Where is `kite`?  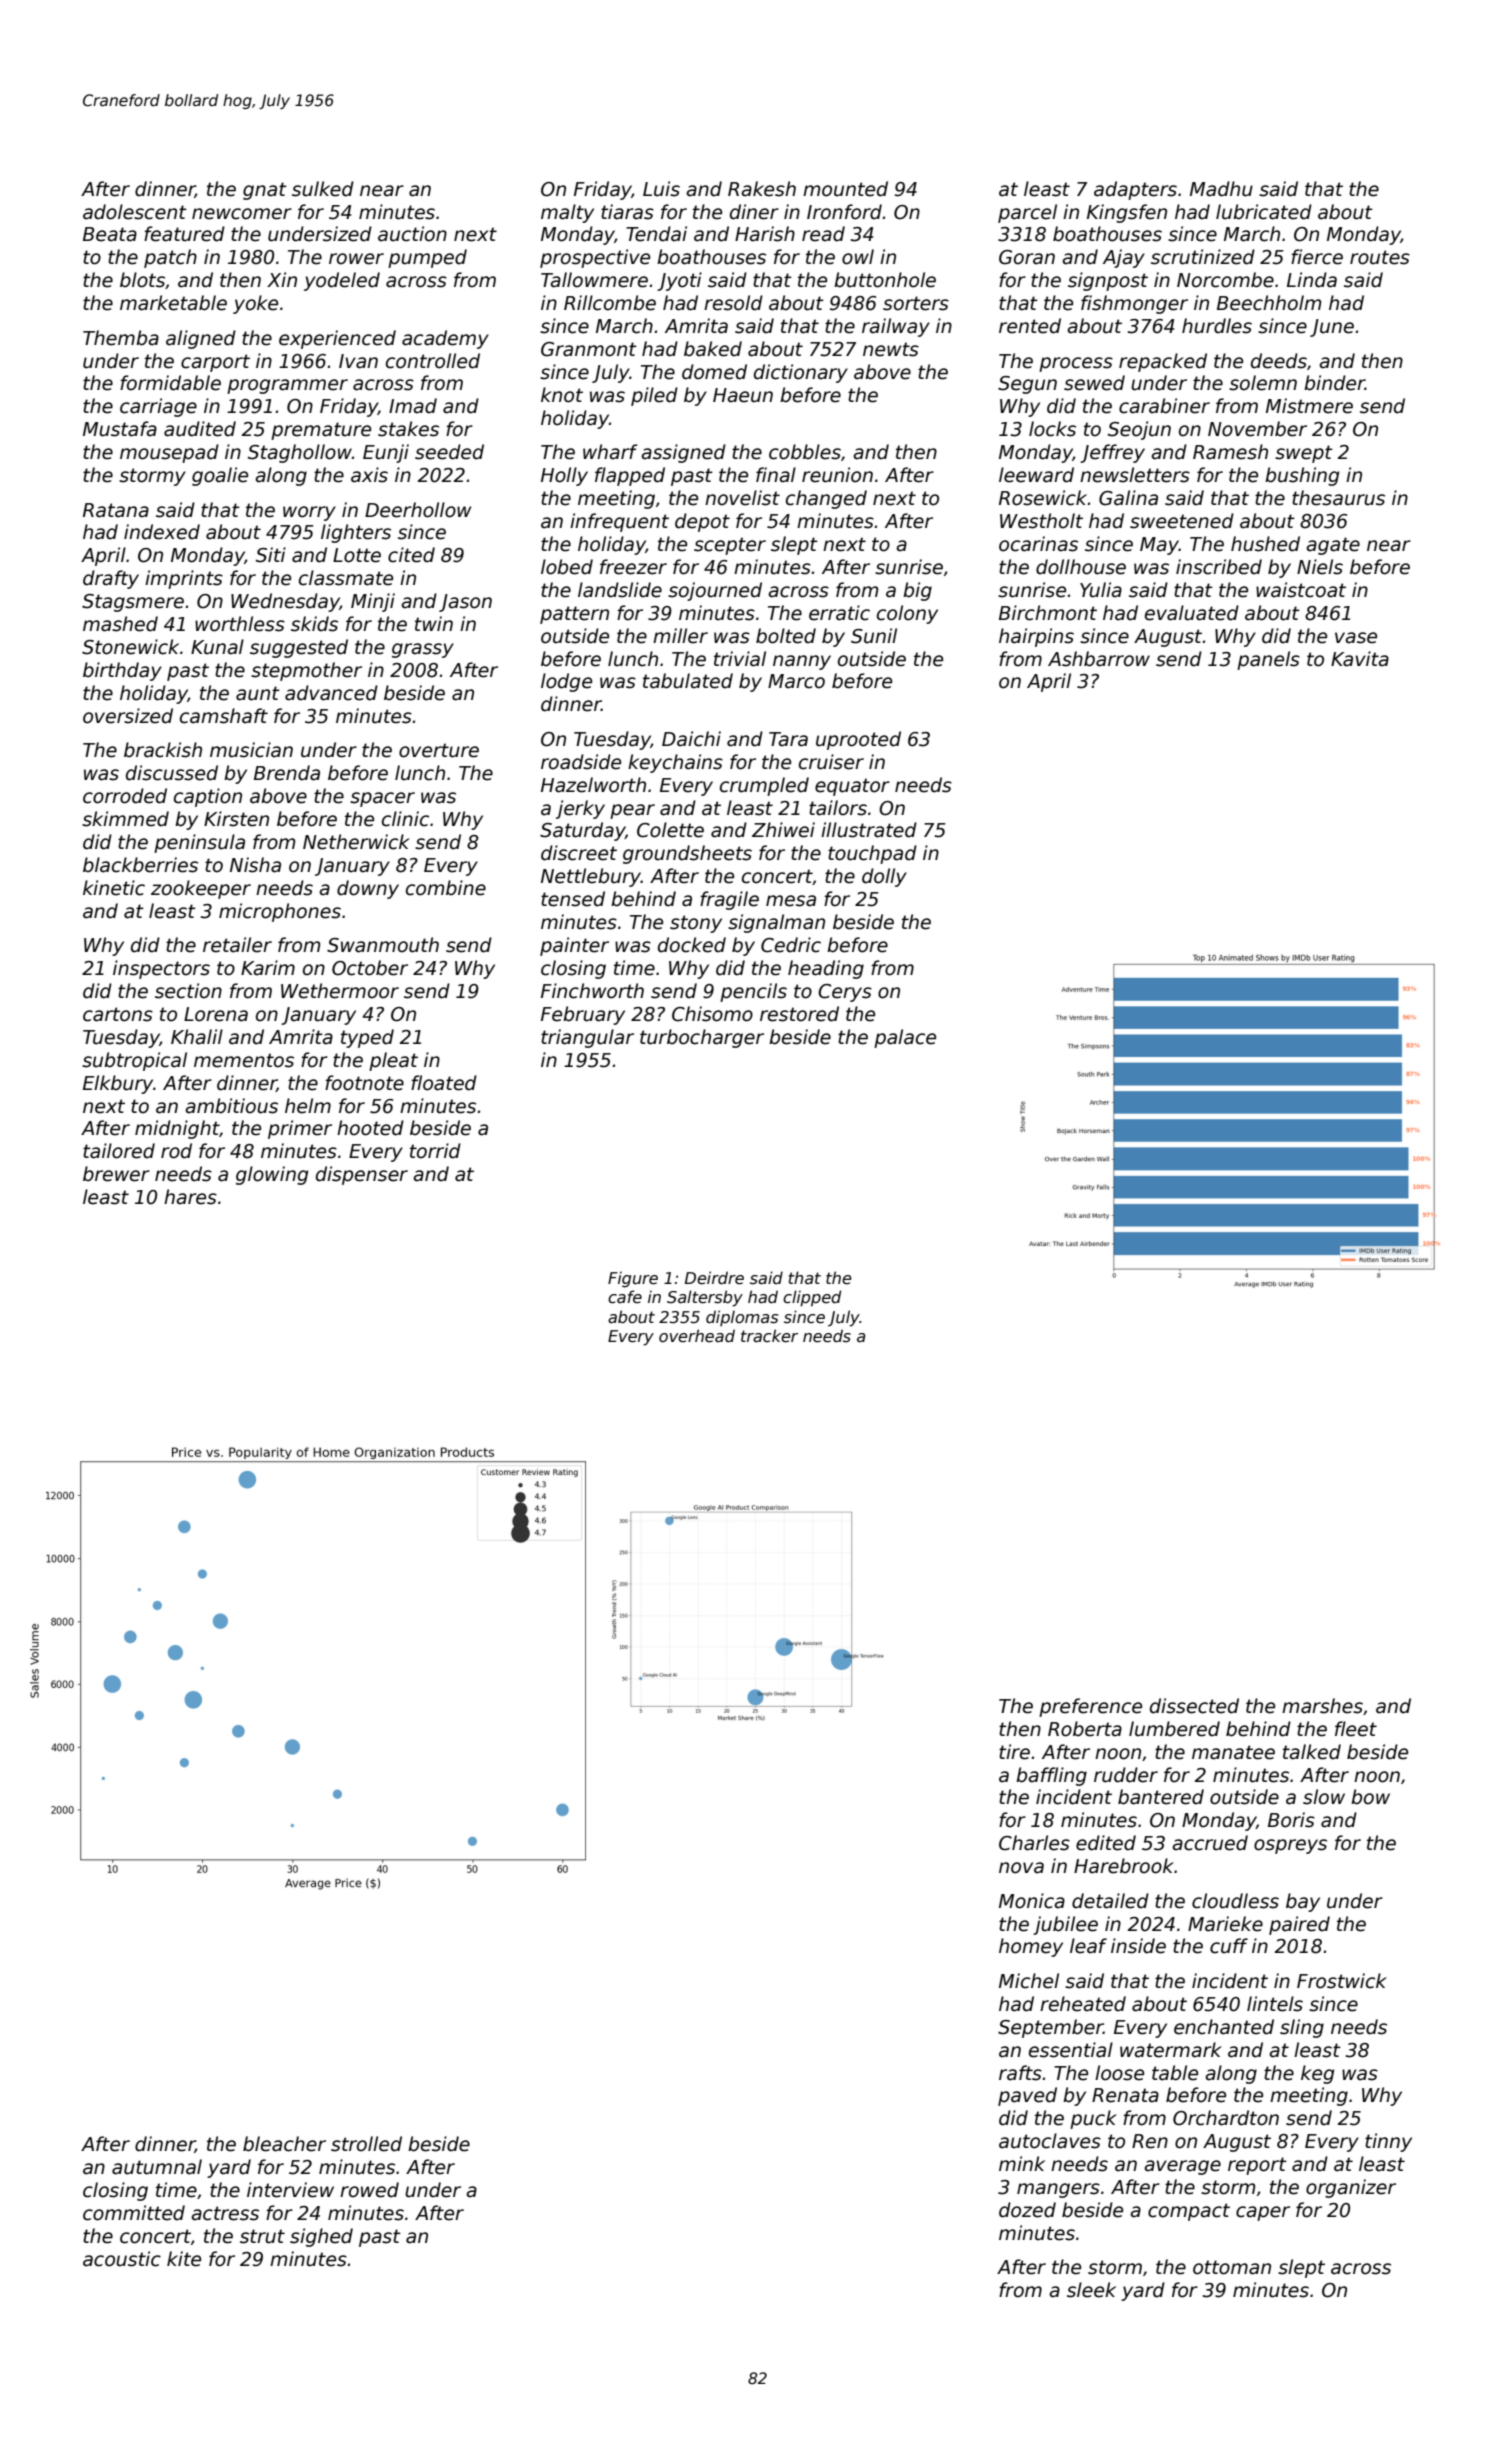
kite is located at coordinates (184, 2259).
